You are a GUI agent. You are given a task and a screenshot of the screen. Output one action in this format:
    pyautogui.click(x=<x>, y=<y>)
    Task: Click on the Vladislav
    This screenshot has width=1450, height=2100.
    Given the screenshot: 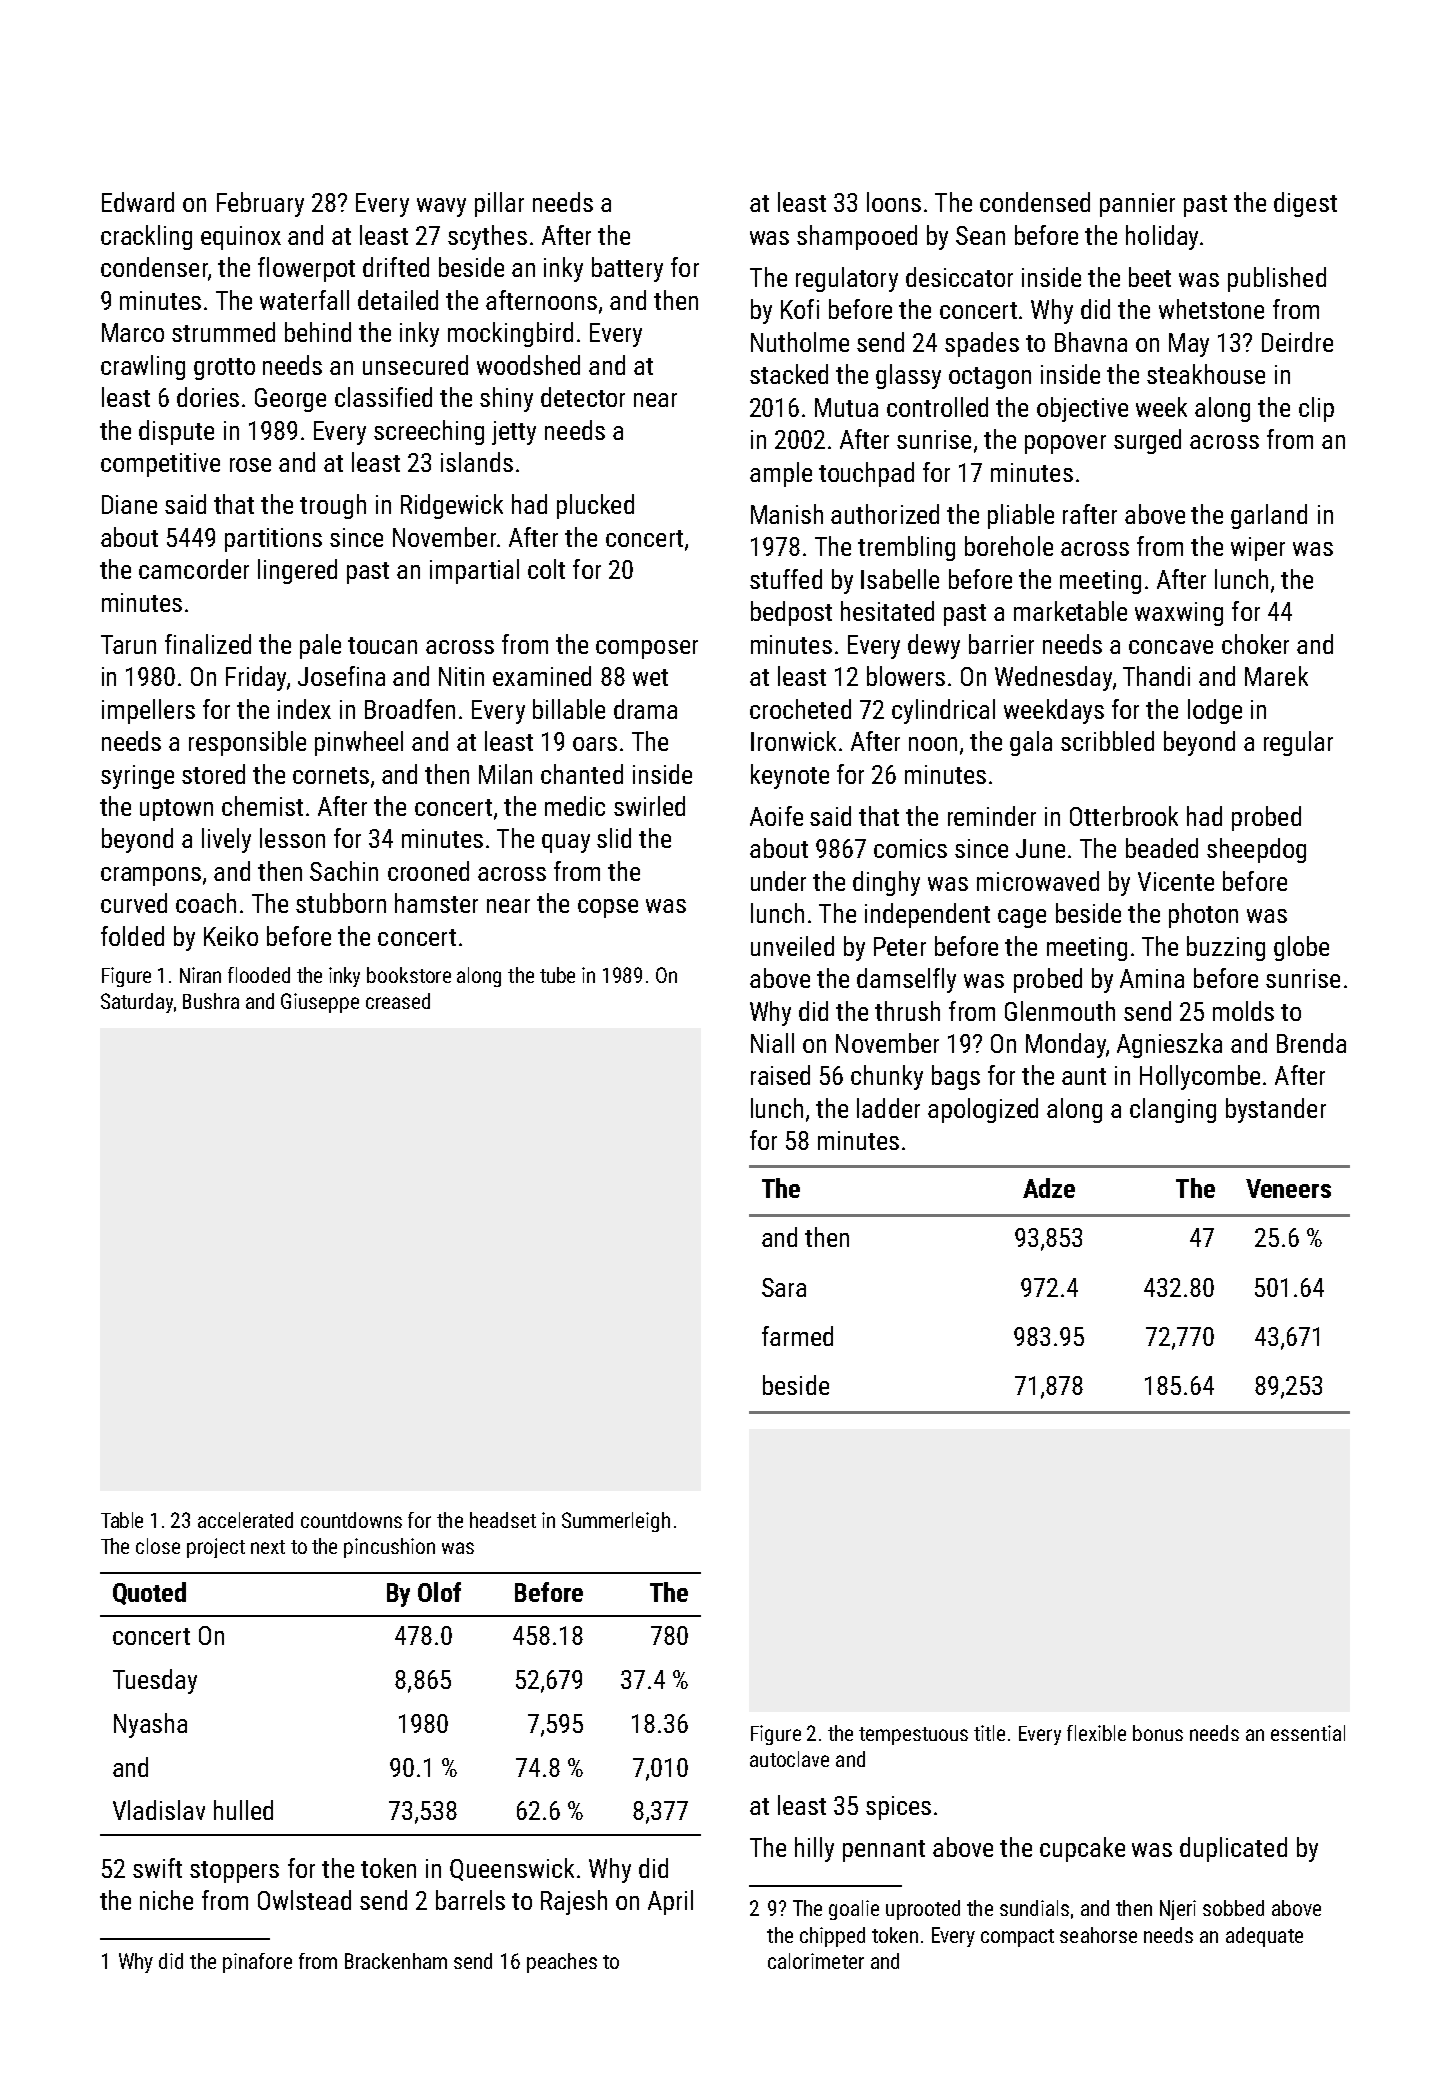 What is the action you would take?
    pyautogui.click(x=159, y=1810)
